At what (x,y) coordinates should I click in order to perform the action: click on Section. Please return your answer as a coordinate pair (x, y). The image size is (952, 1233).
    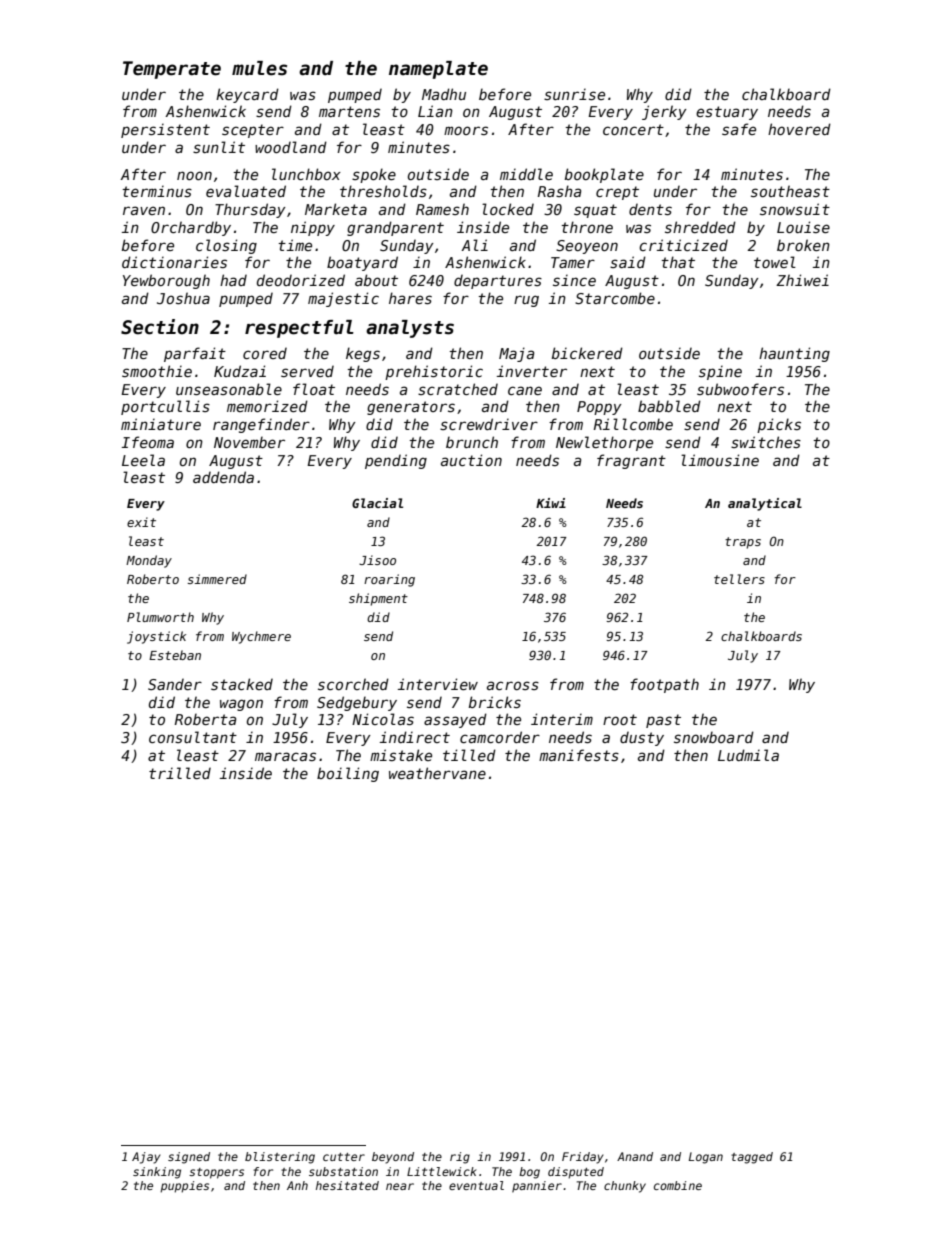
    Looking at the image, I should click on (160, 327).
